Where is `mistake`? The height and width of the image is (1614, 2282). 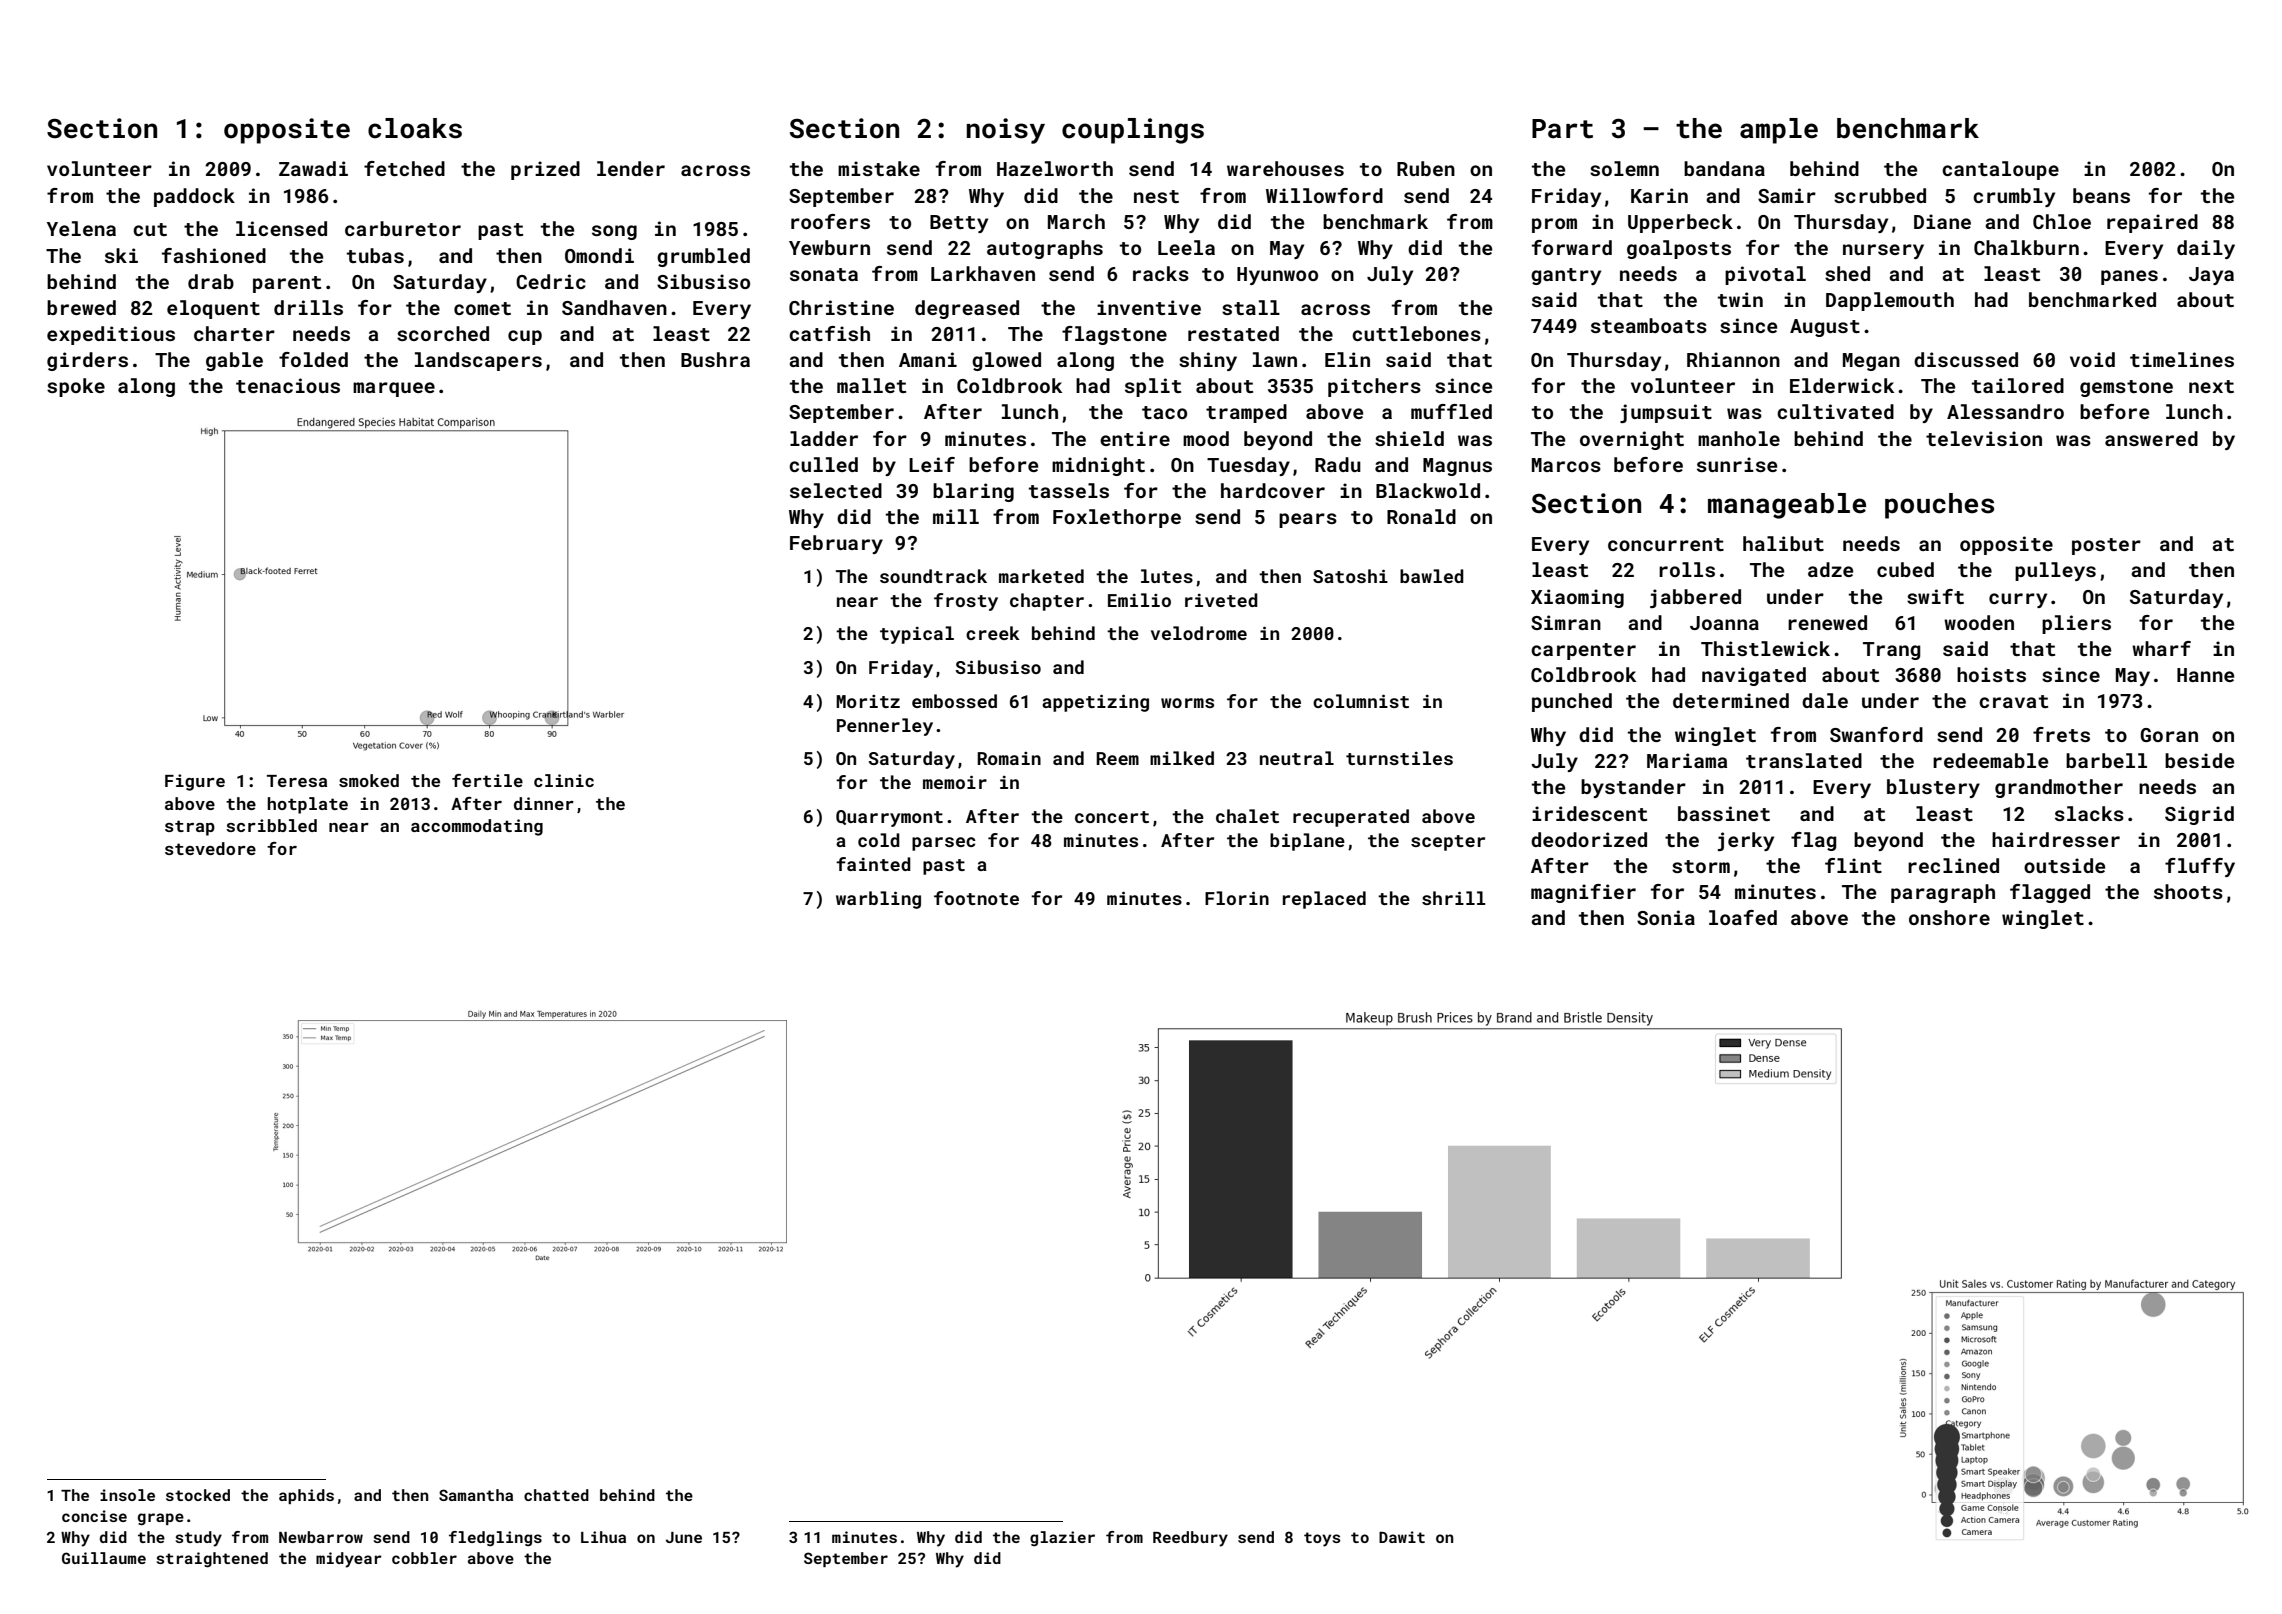
mistake is located at coordinates (879, 168).
